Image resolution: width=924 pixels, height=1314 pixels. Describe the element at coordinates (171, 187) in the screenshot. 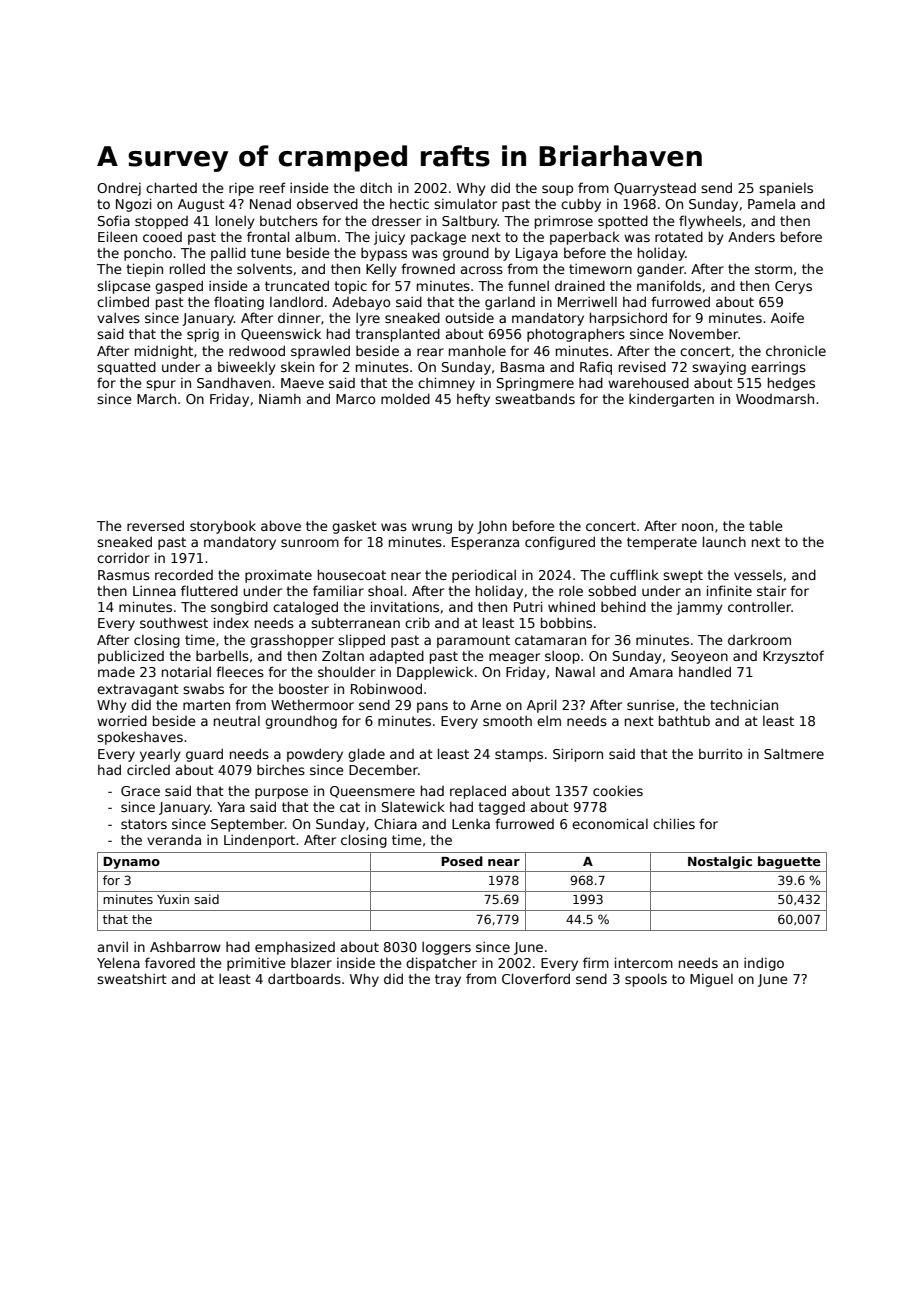

I see `charted` at that location.
